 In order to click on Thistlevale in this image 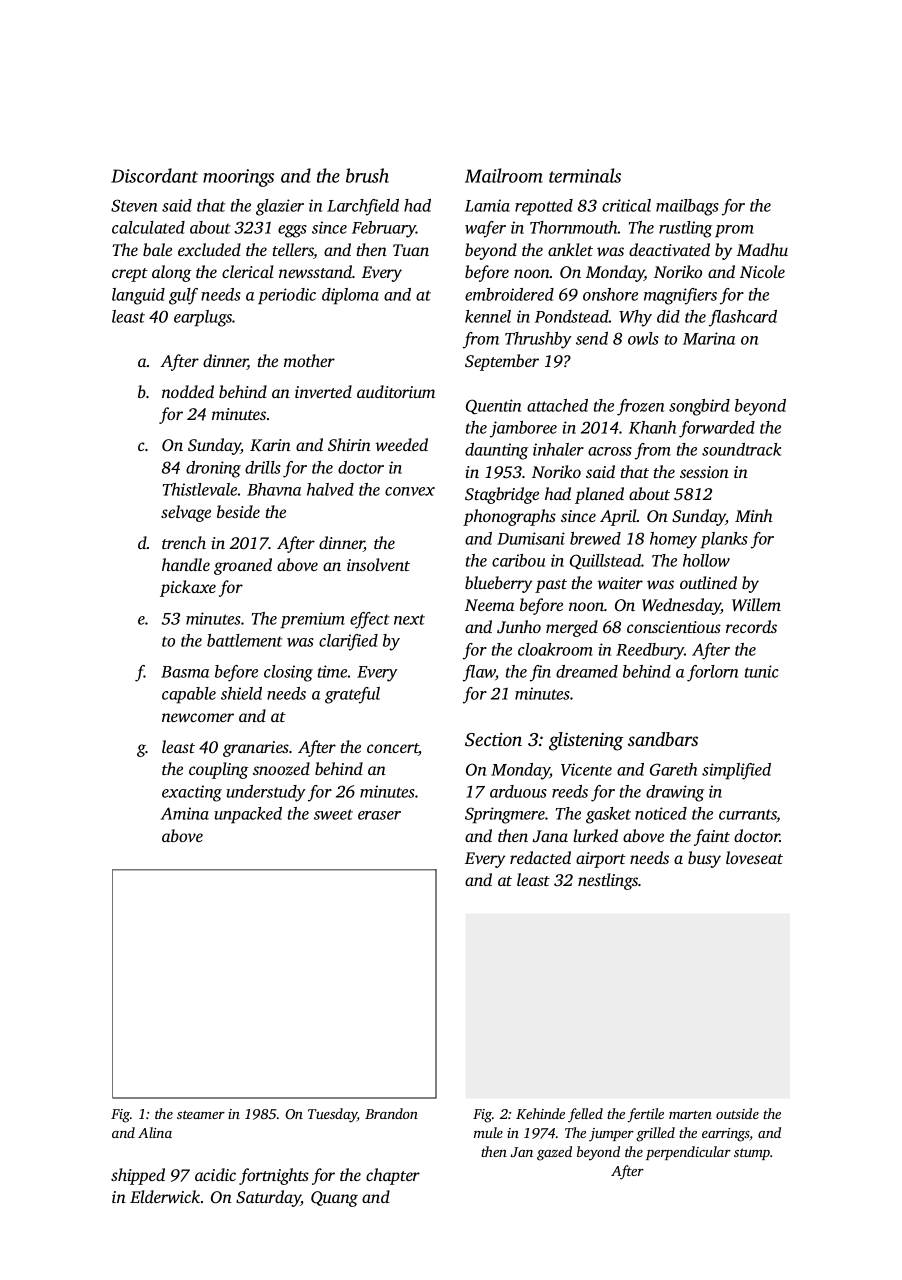, I will do `click(200, 489)`.
